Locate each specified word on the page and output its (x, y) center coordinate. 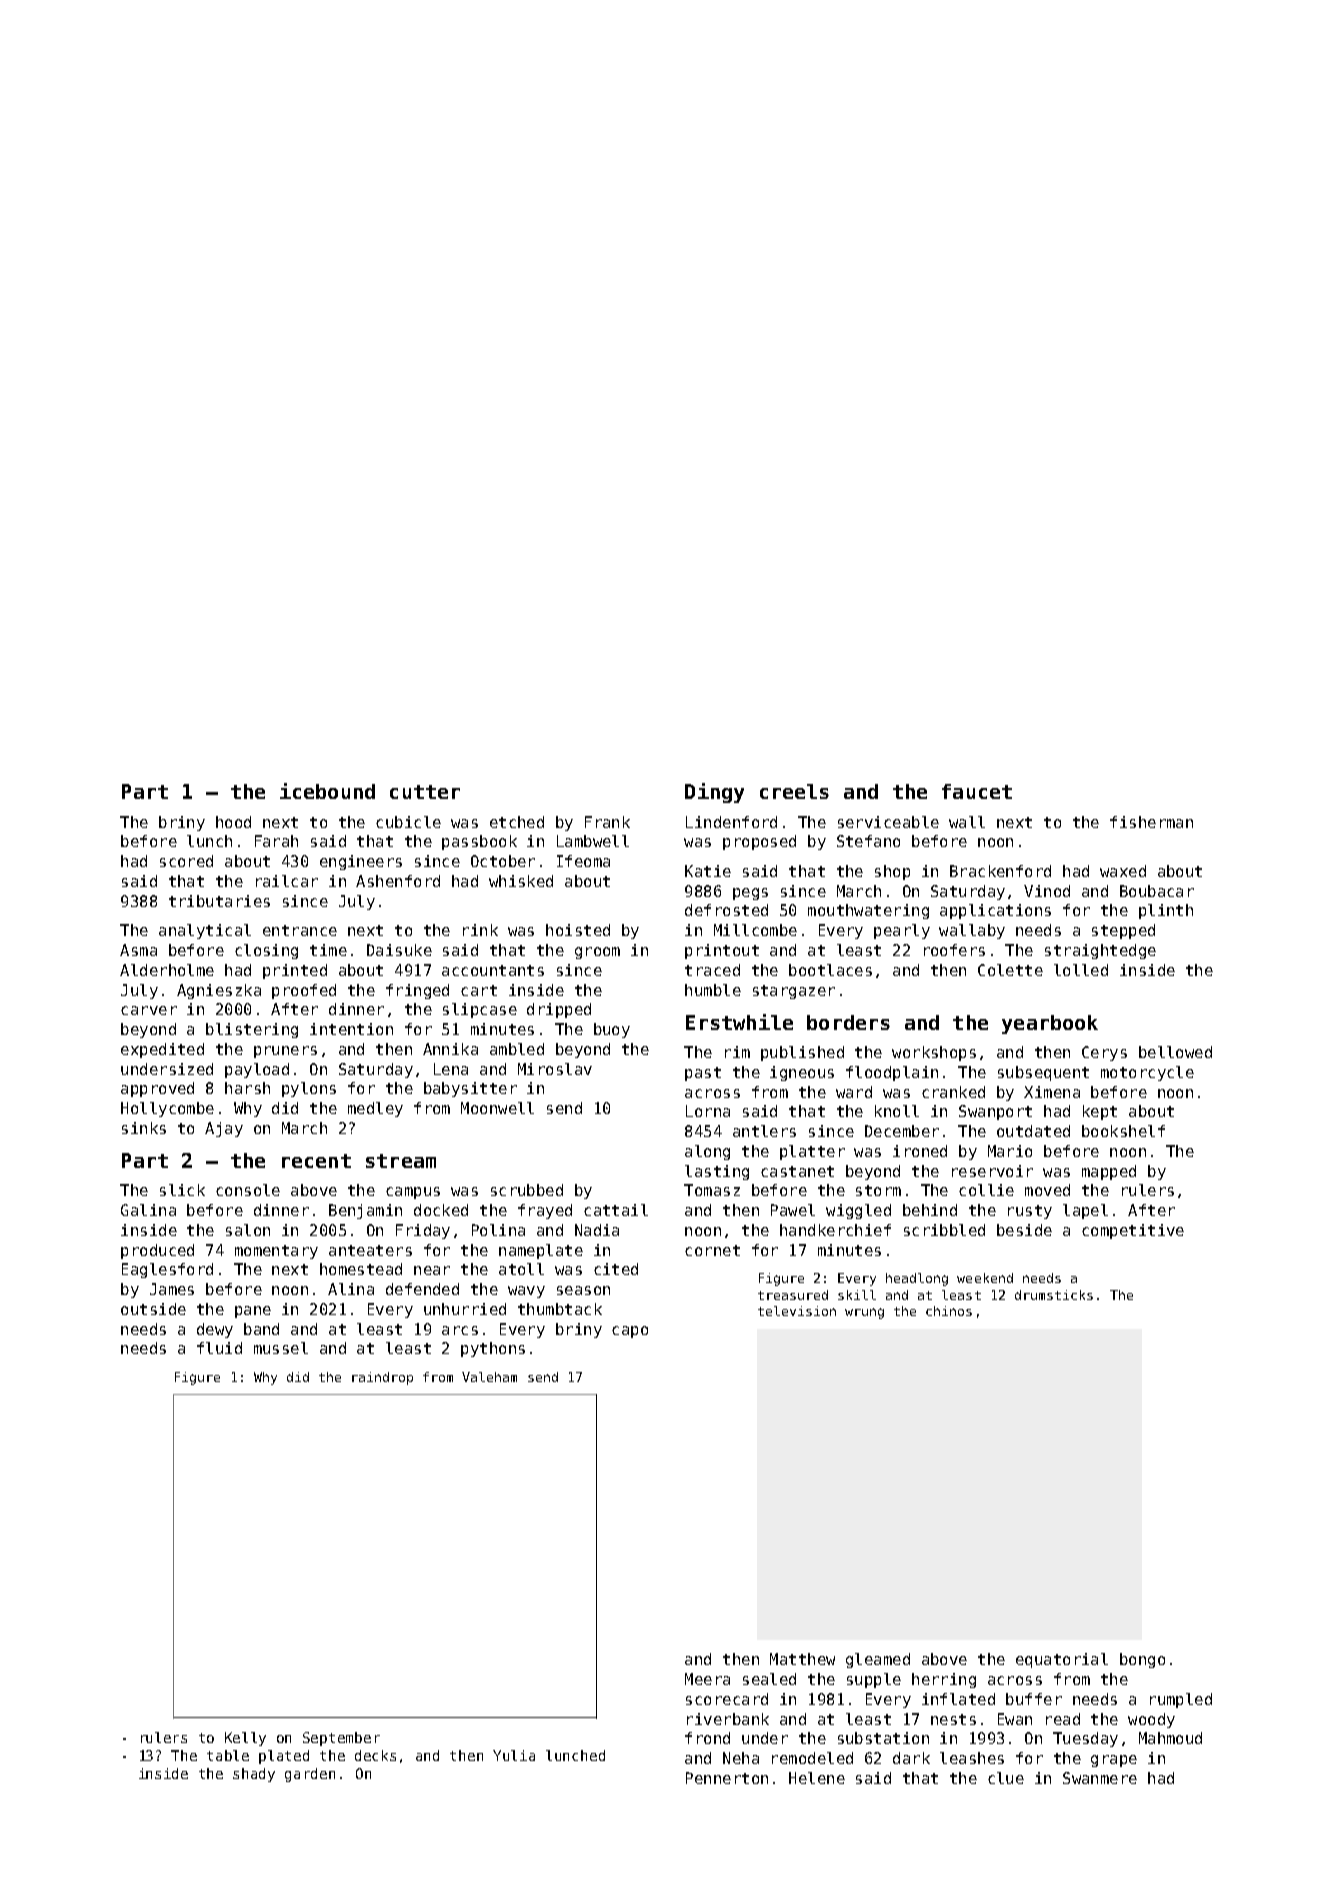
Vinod (1047, 891)
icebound (327, 791)
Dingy (714, 793)
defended (422, 1289)
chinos (949, 1311)
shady (254, 1775)
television (797, 1311)
